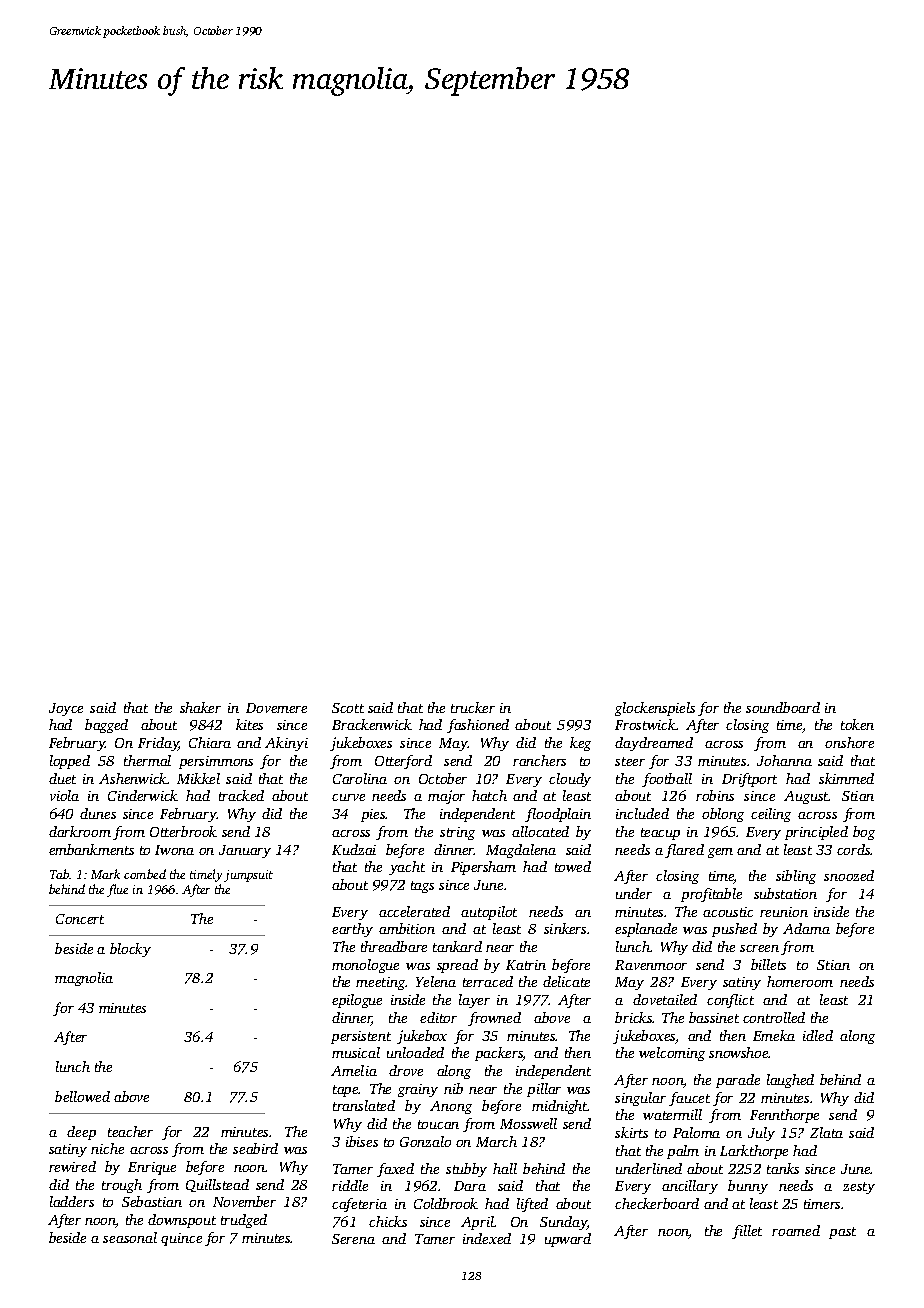 Image resolution: width=924 pixels, height=1308 pixels. Describe the element at coordinates (526, 965) in the screenshot. I see `Katrin` at that location.
